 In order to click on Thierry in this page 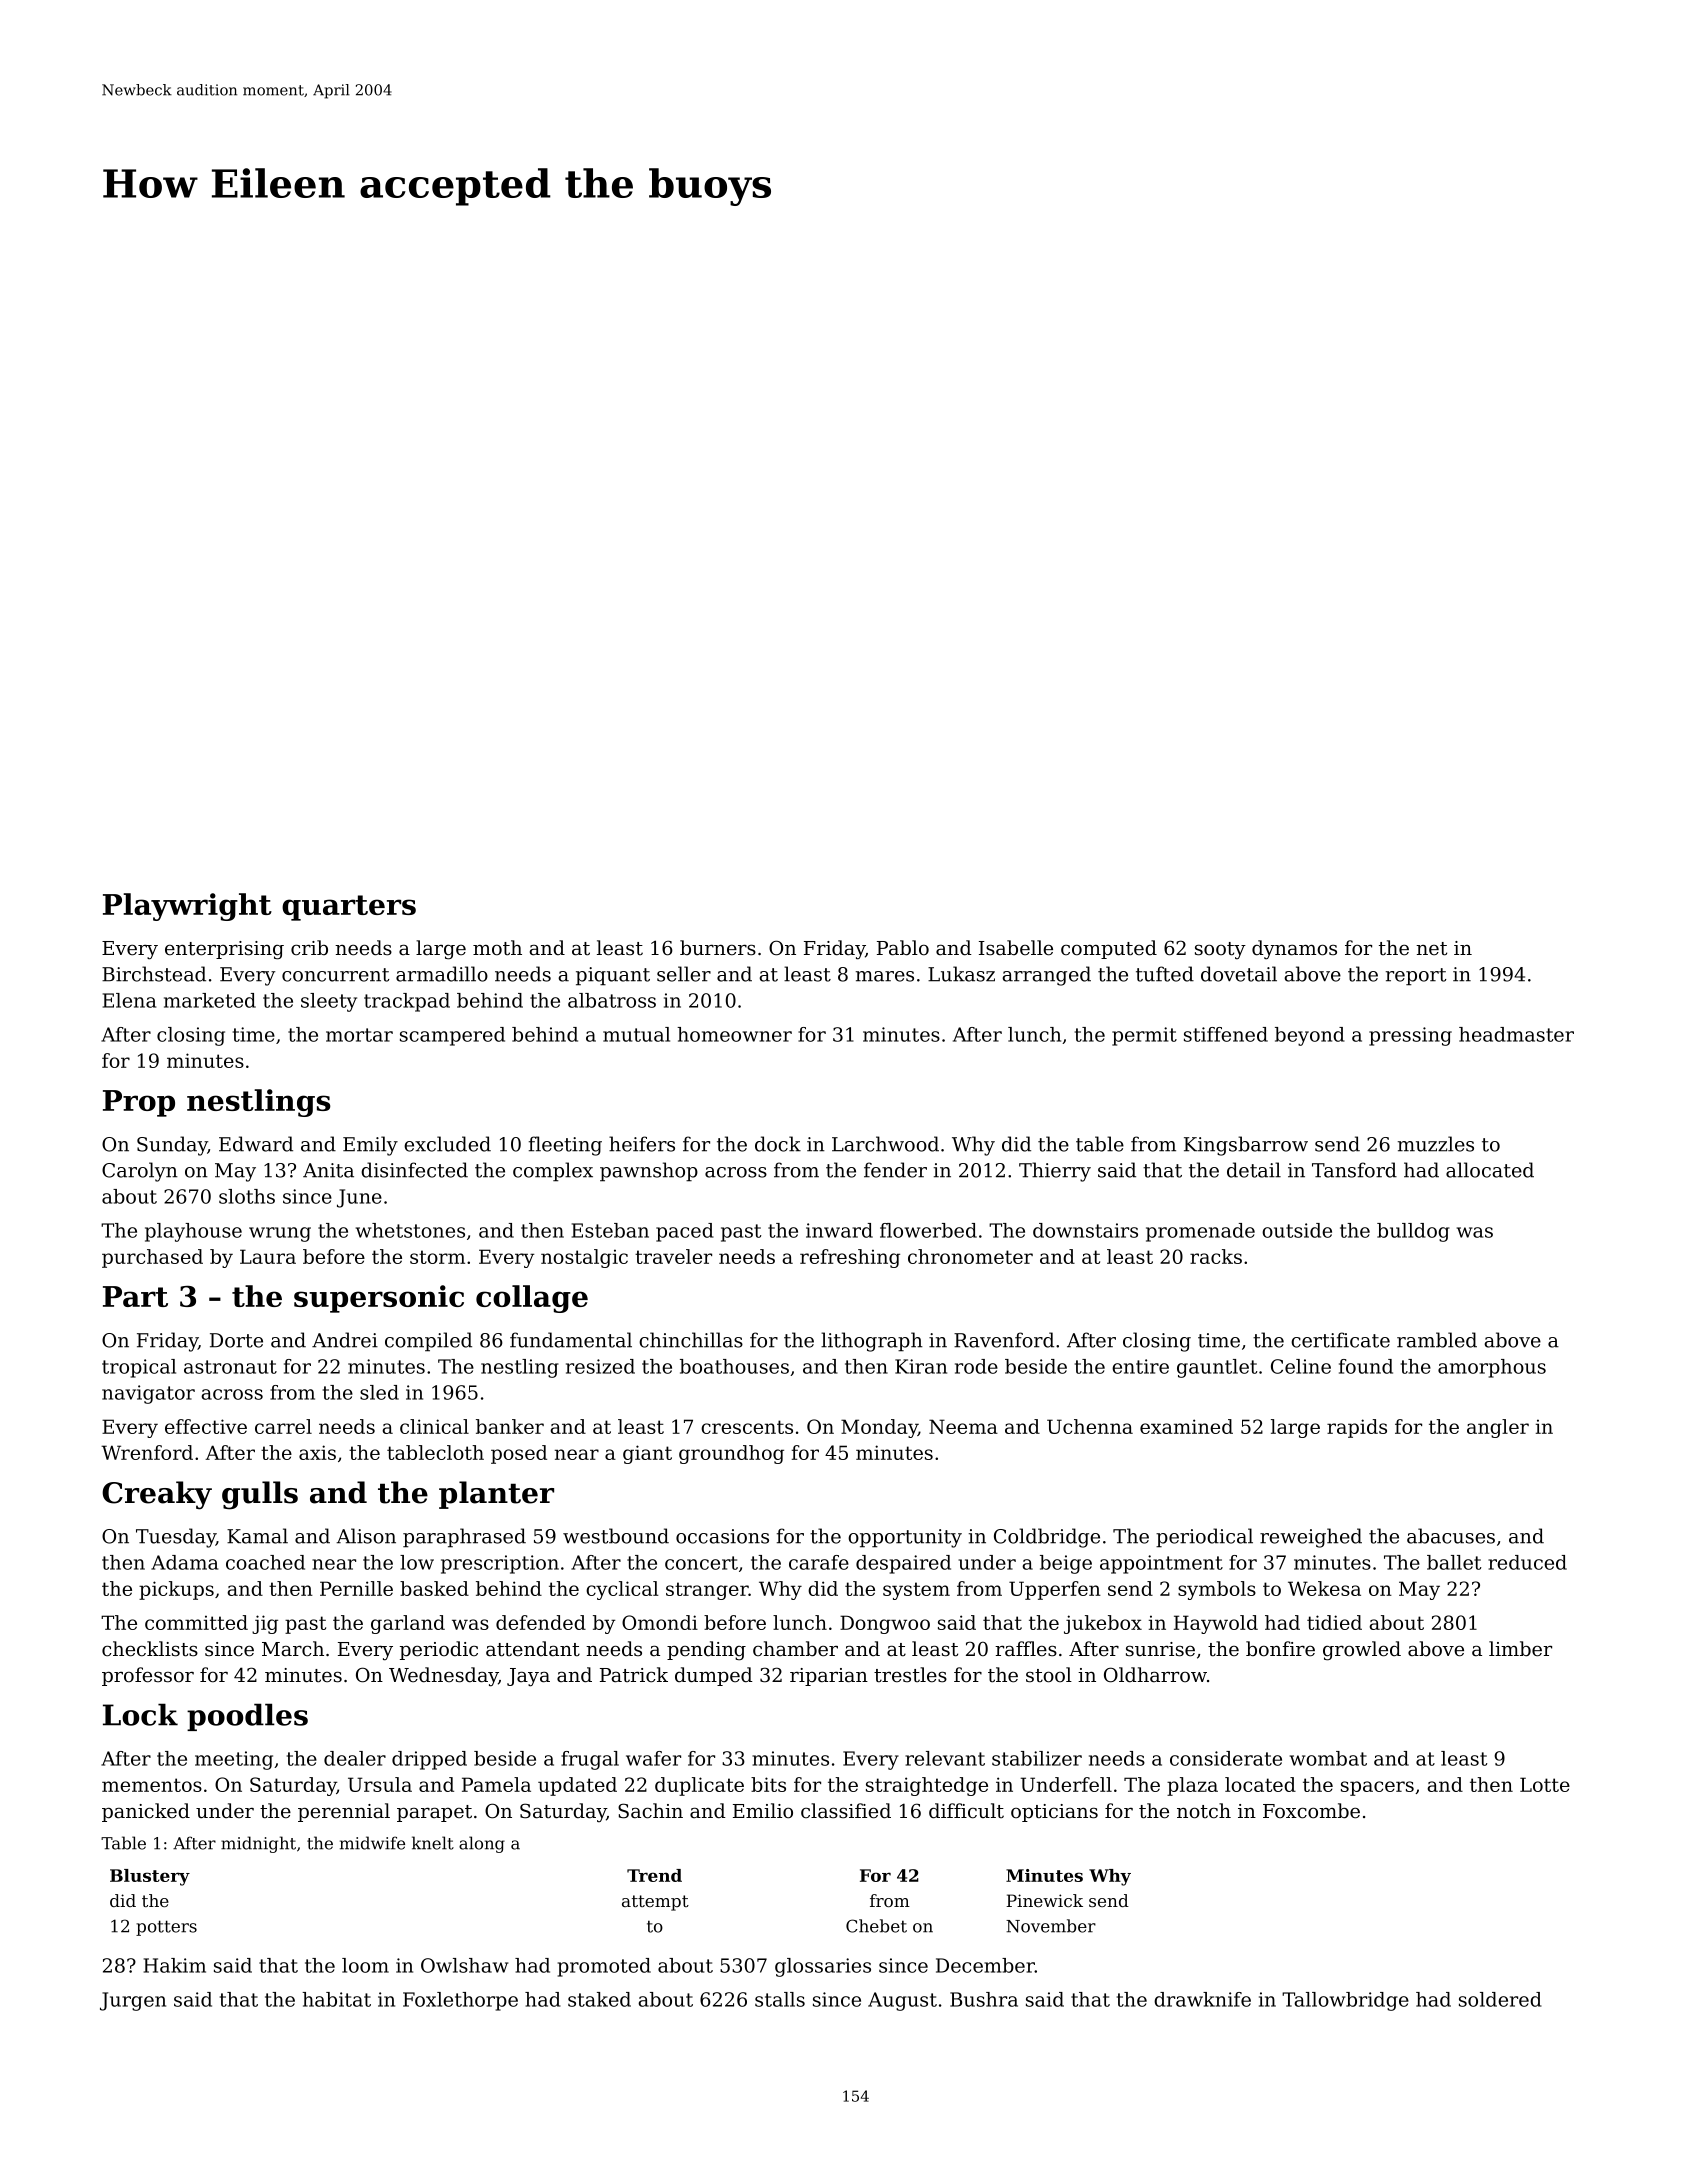, I will do `click(1055, 1172)`.
